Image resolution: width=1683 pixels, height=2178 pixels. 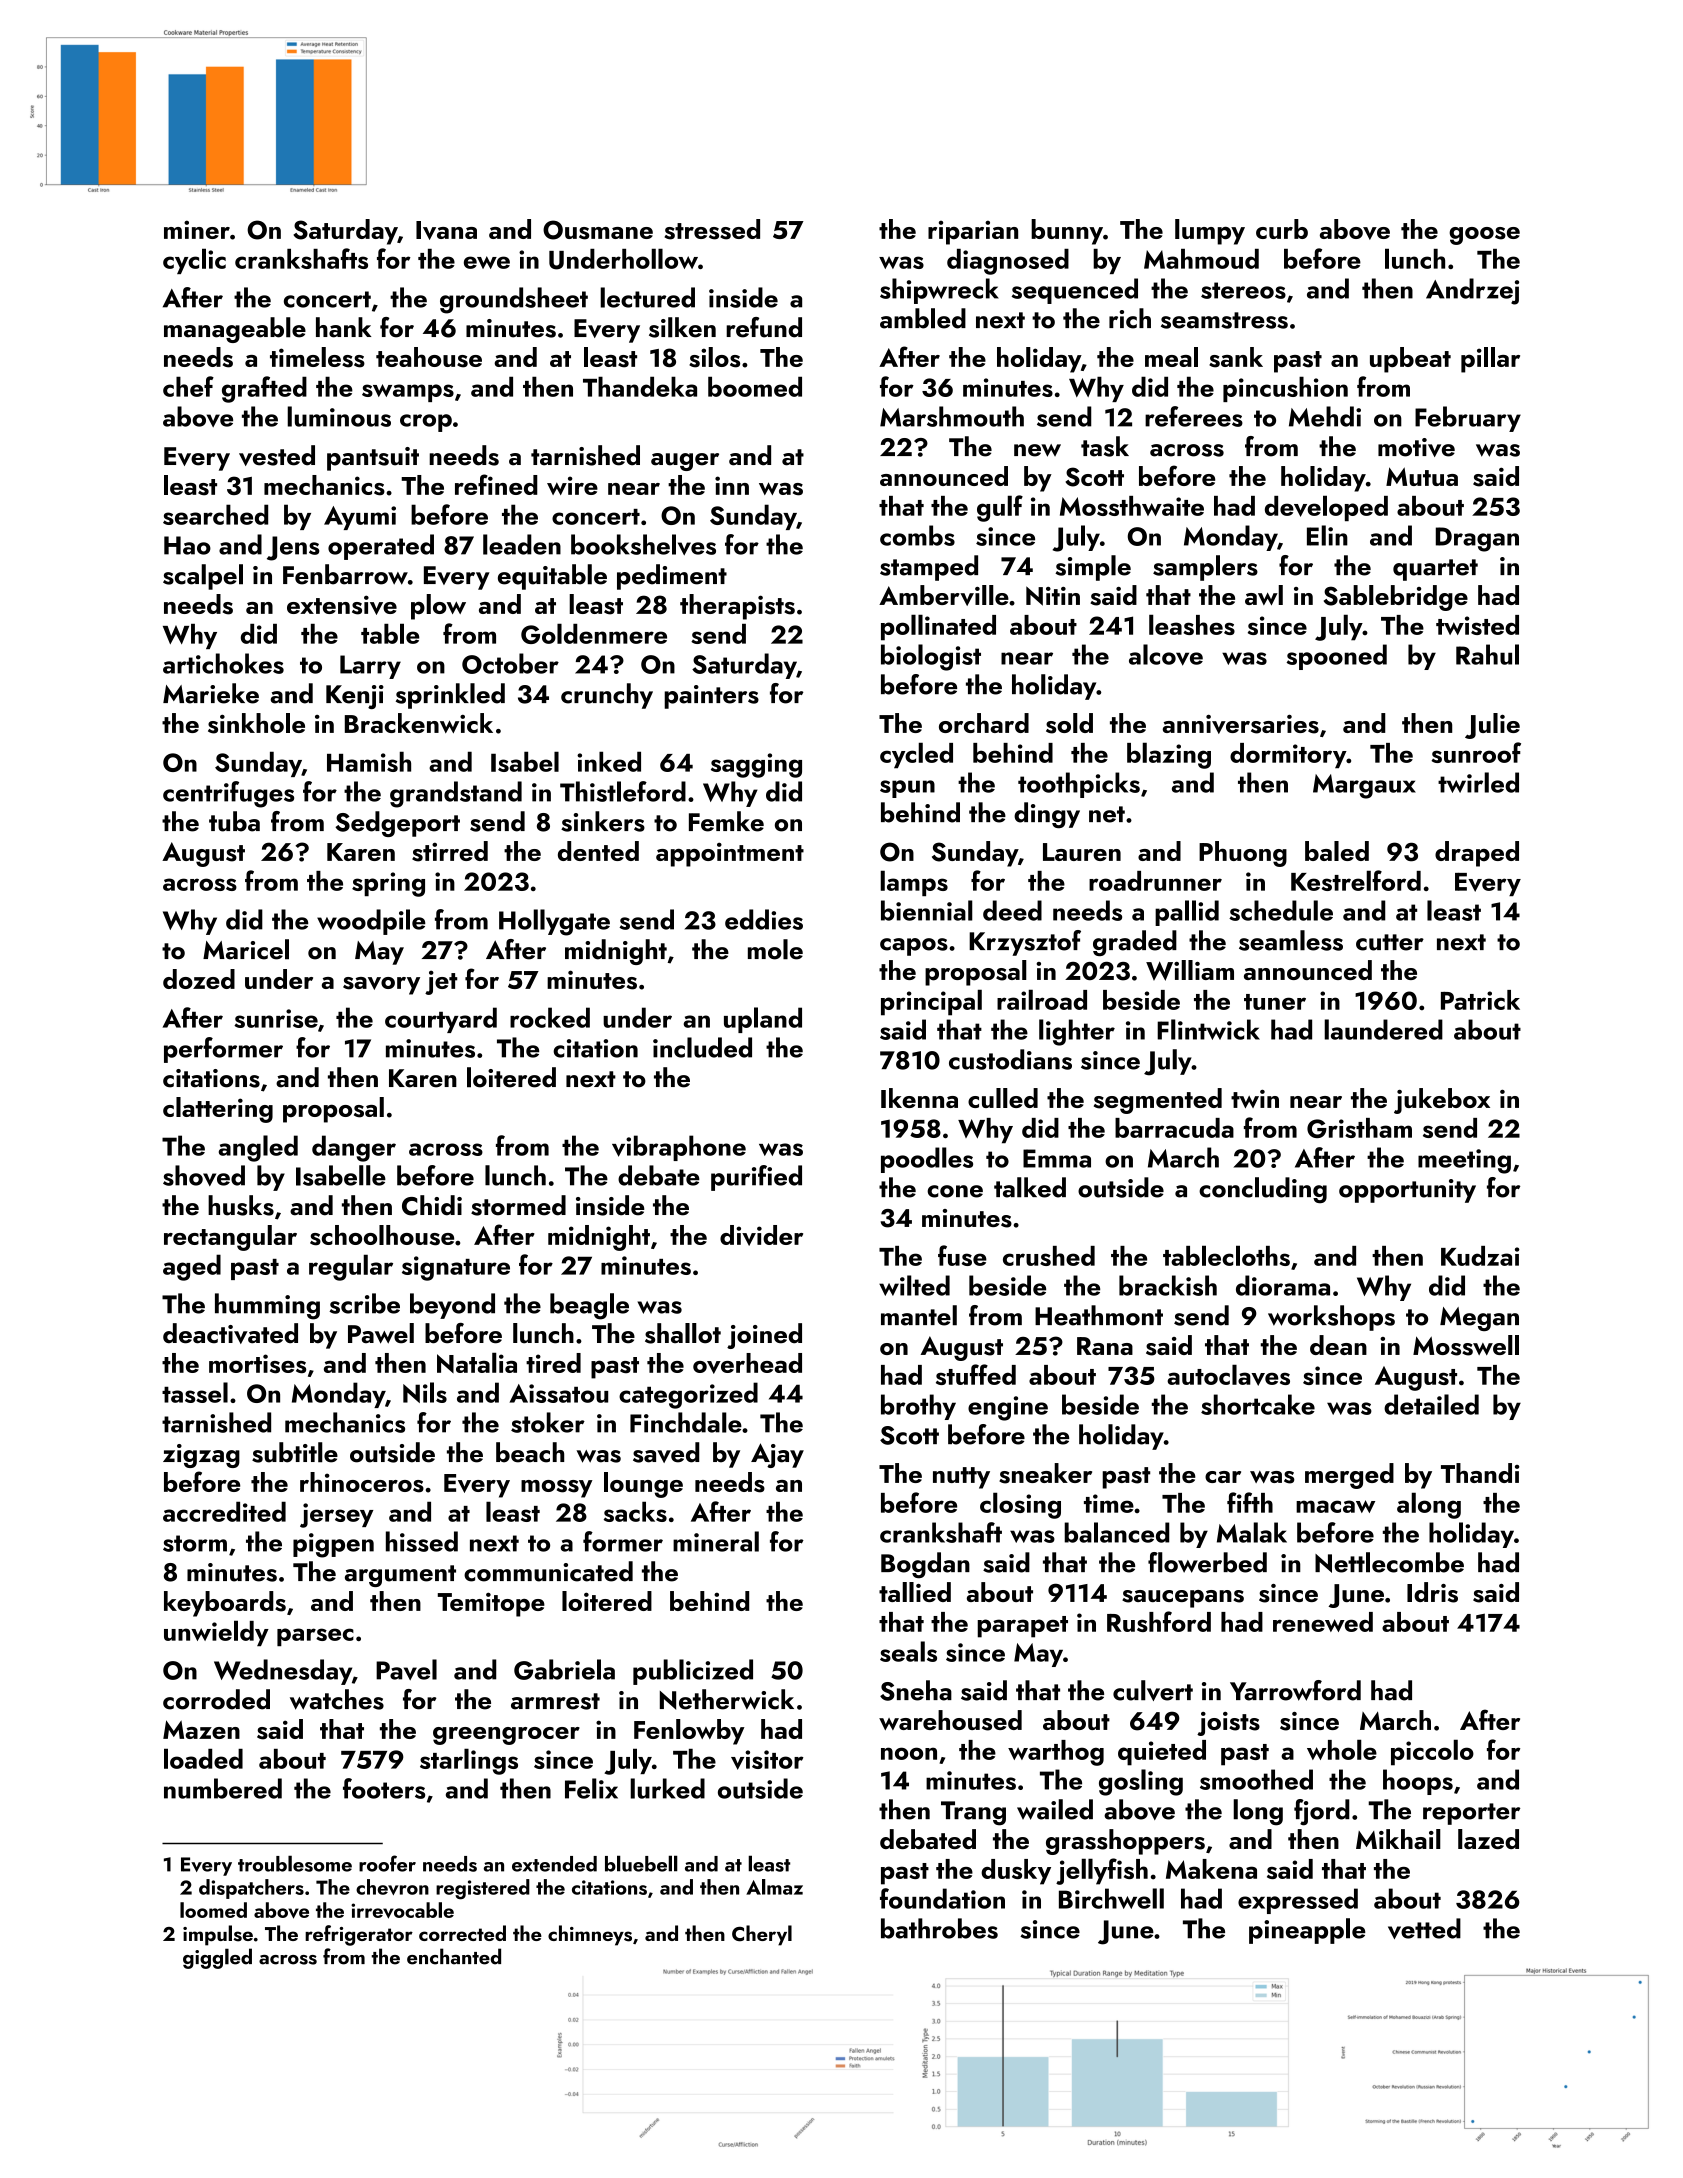 I want to click on keyboards, so click(x=225, y=1604).
